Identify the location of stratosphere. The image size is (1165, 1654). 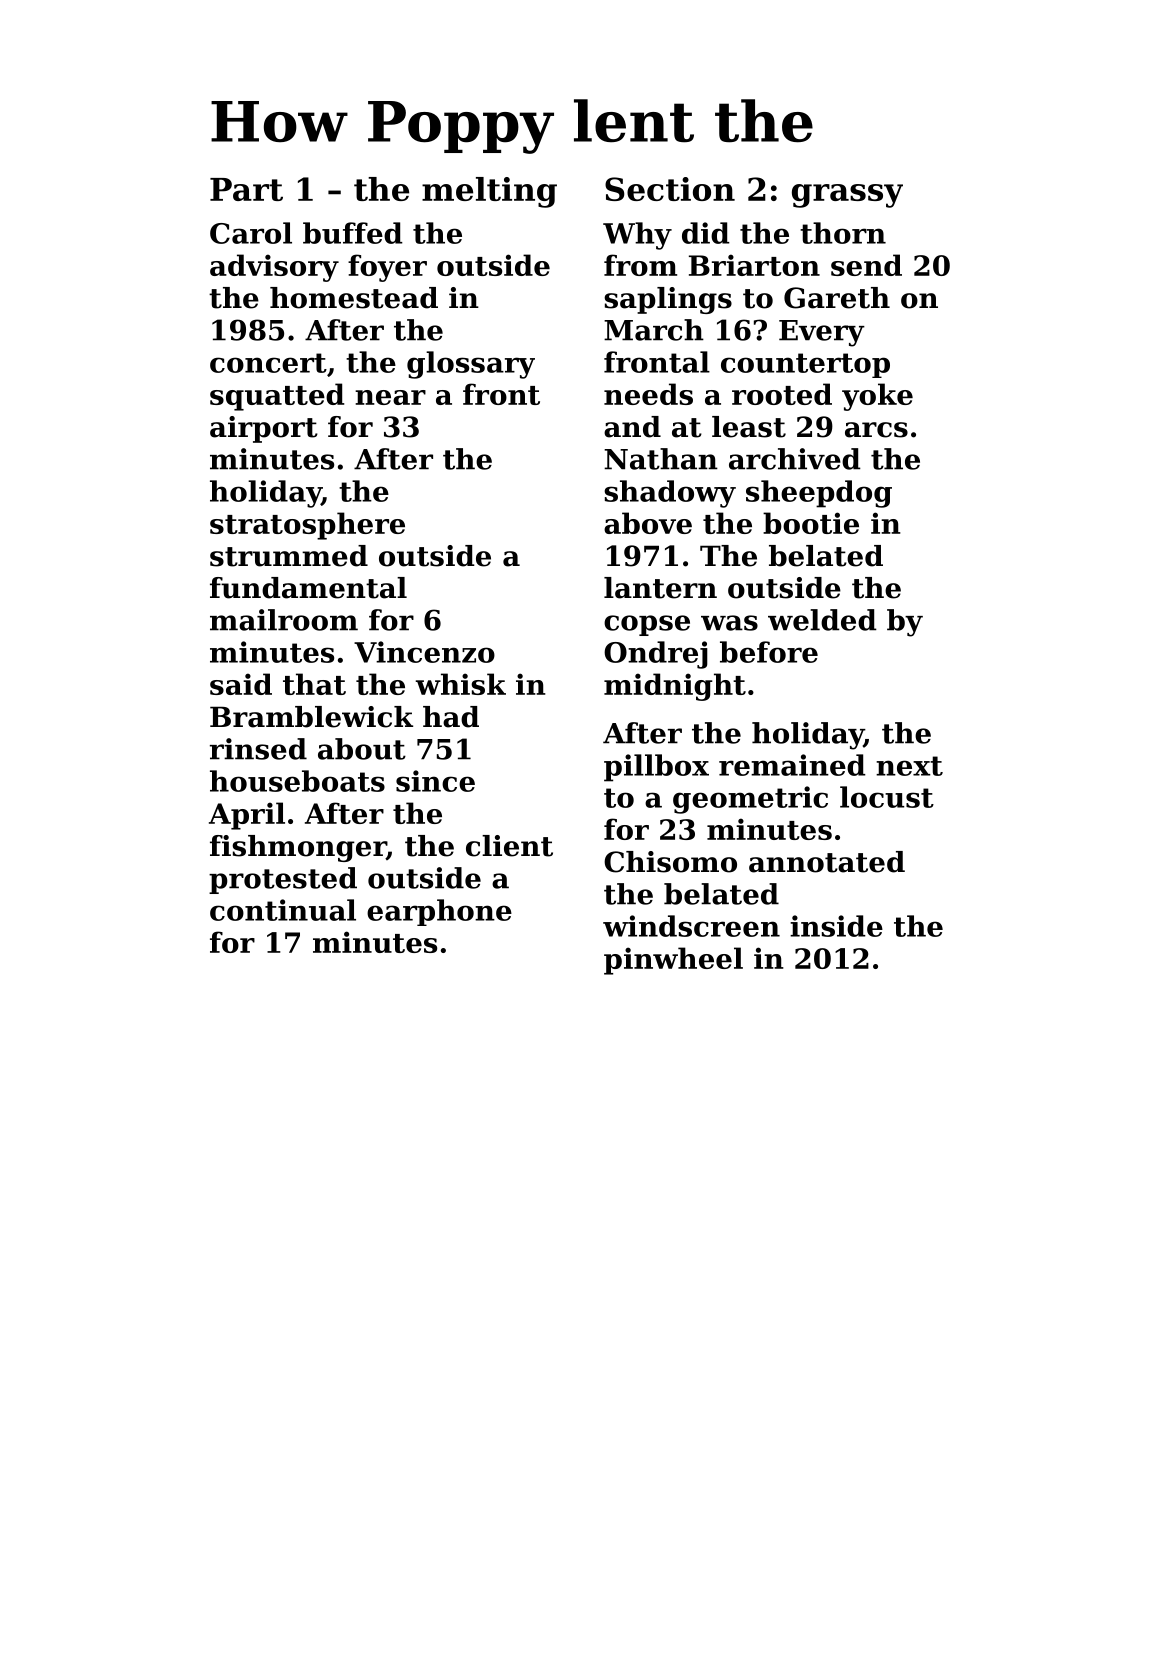
(307, 526).
